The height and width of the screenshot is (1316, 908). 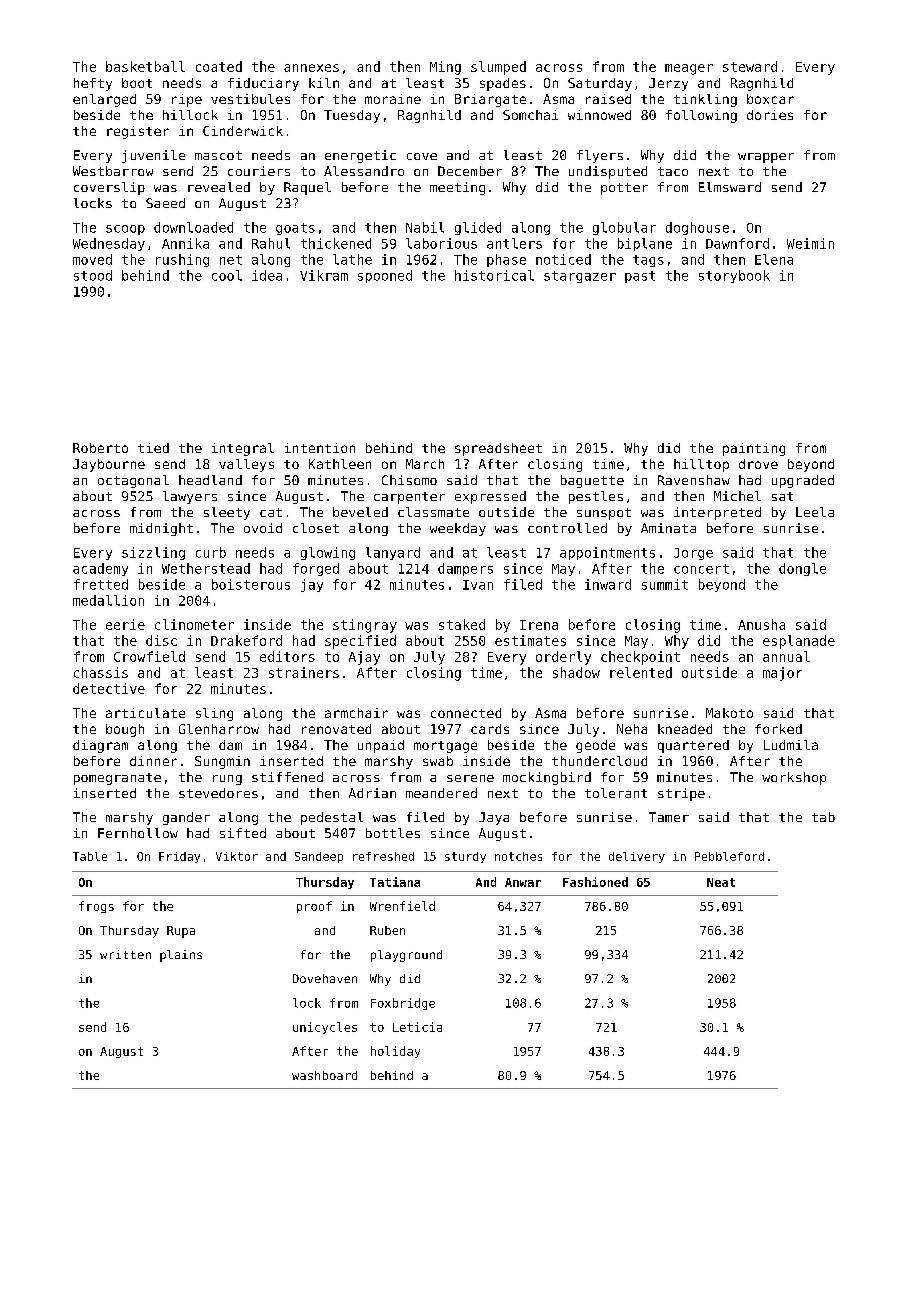 I want to click on spooned, so click(x=385, y=276).
